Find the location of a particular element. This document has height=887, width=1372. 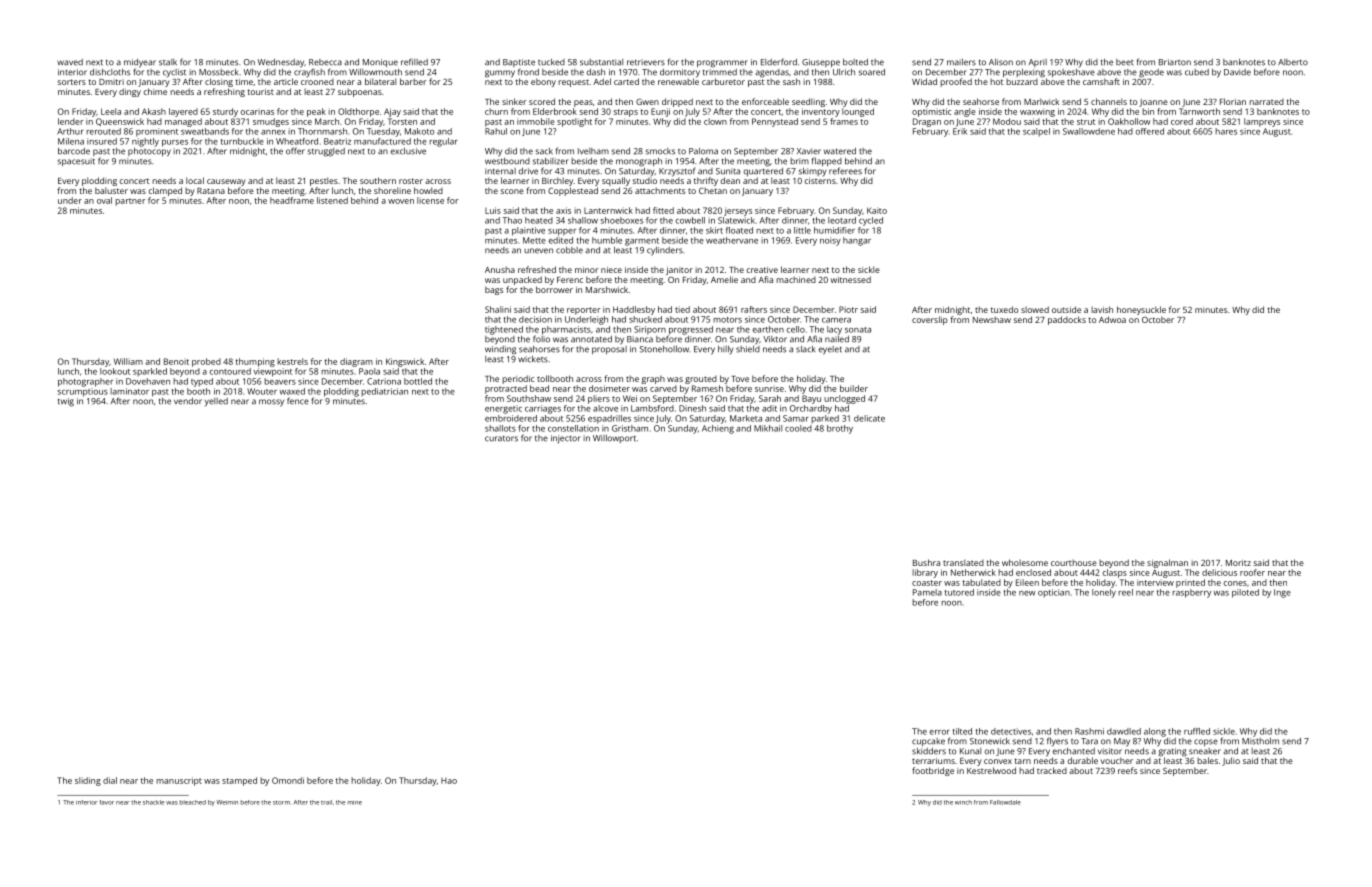

oval is located at coordinates (104, 200).
